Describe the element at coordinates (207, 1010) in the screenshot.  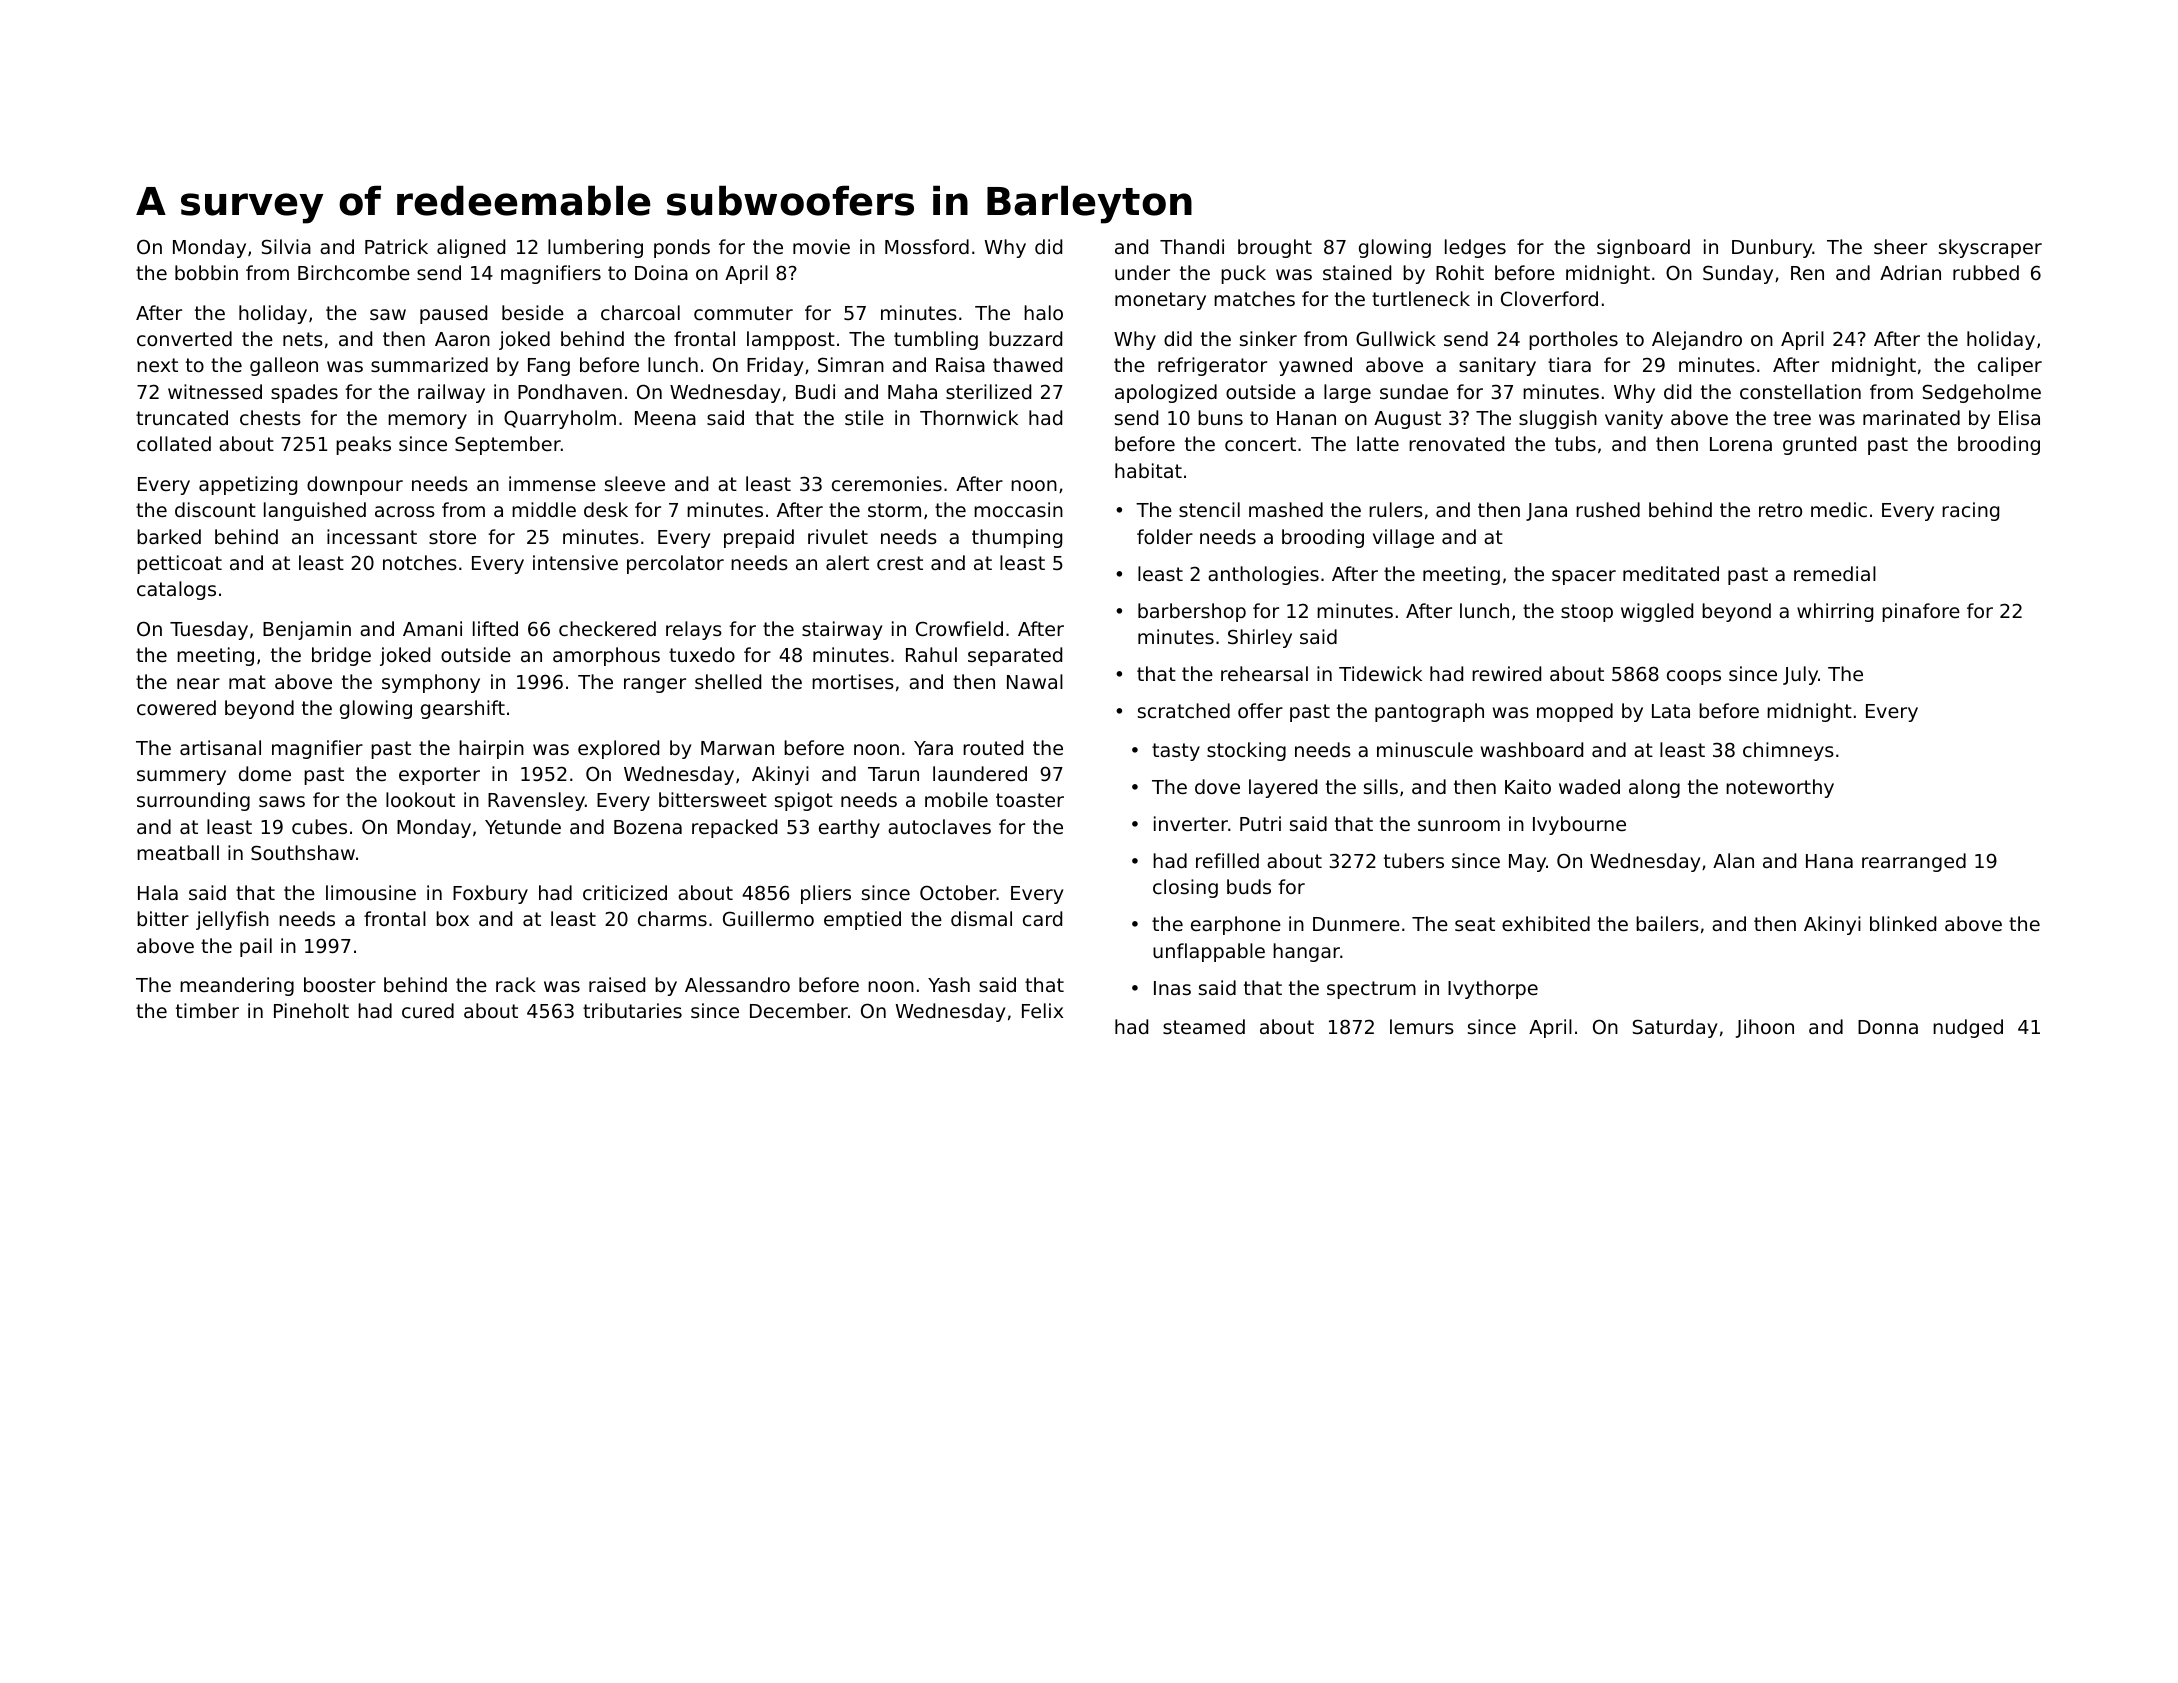
I see `timber` at that location.
